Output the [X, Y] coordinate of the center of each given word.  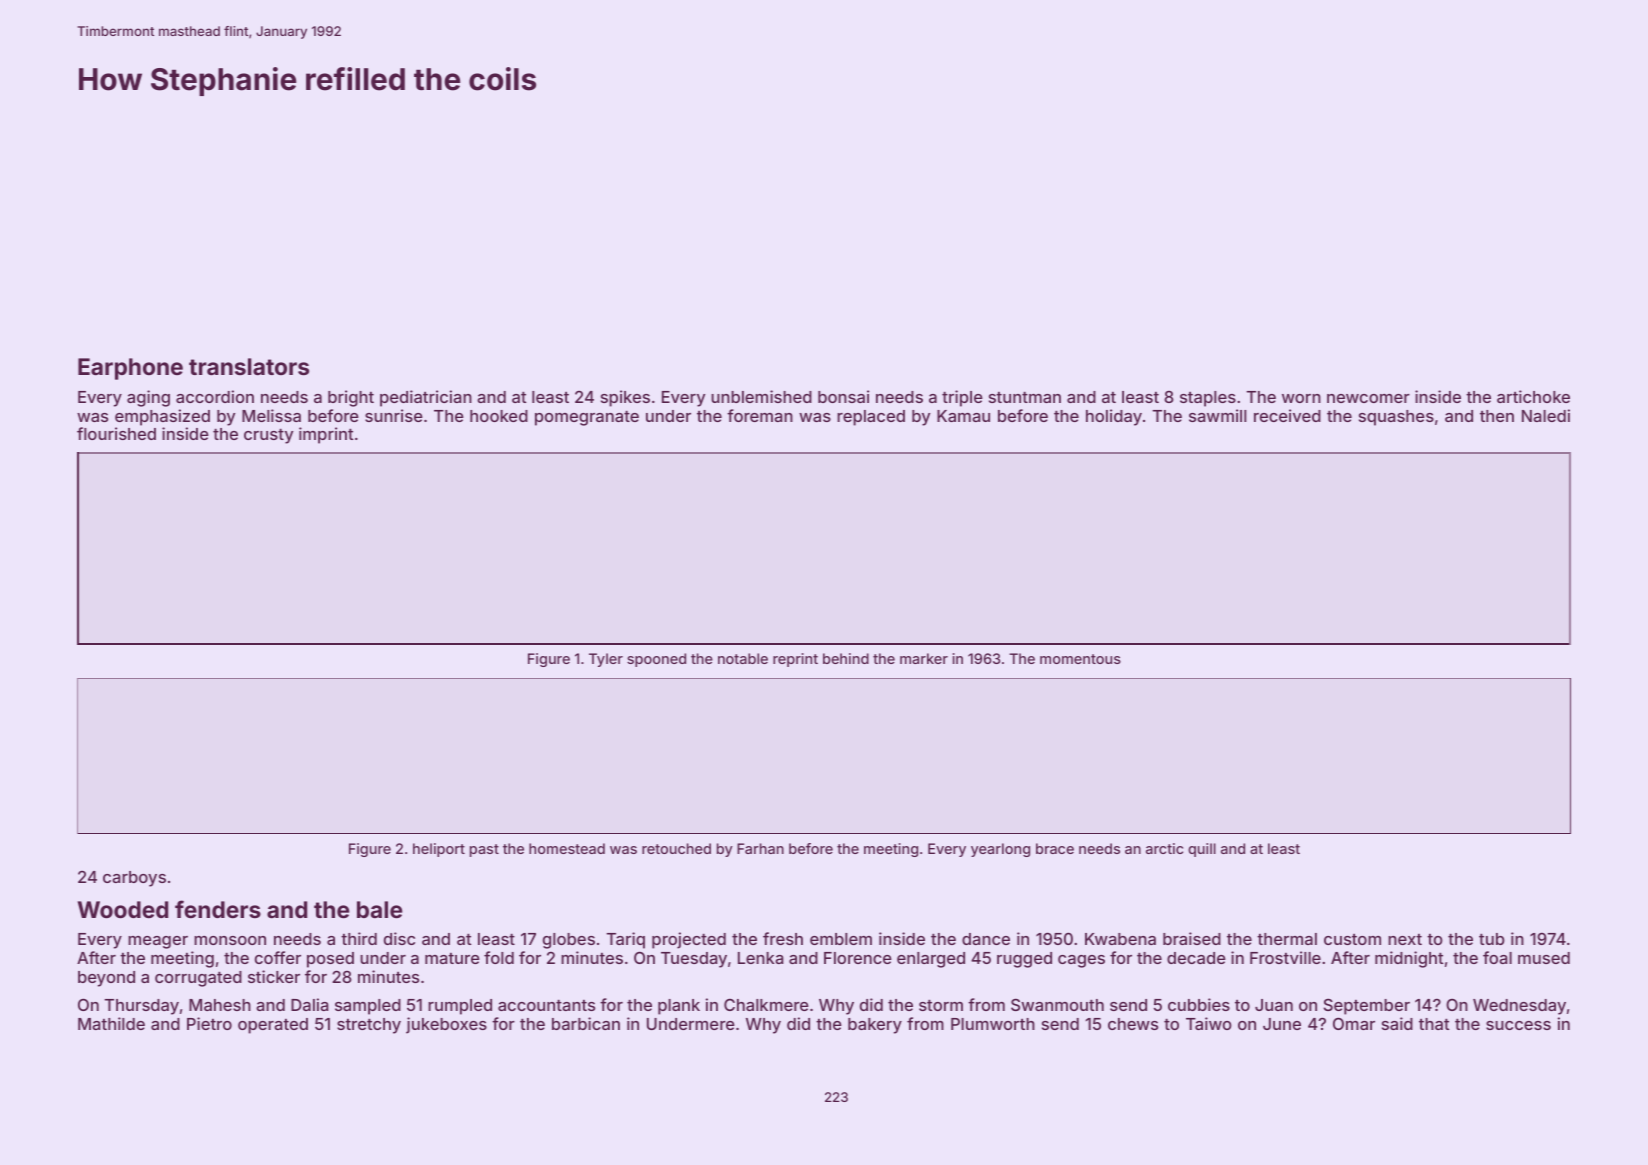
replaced [871, 418]
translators [249, 366]
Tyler [606, 660]
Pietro [209, 1023]
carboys [134, 879]
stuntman [1025, 397]
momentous [1080, 659]
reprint [795, 660]
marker [924, 658]
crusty [268, 436]
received [1287, 415]
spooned [656, 660]
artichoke [1533, 396]
